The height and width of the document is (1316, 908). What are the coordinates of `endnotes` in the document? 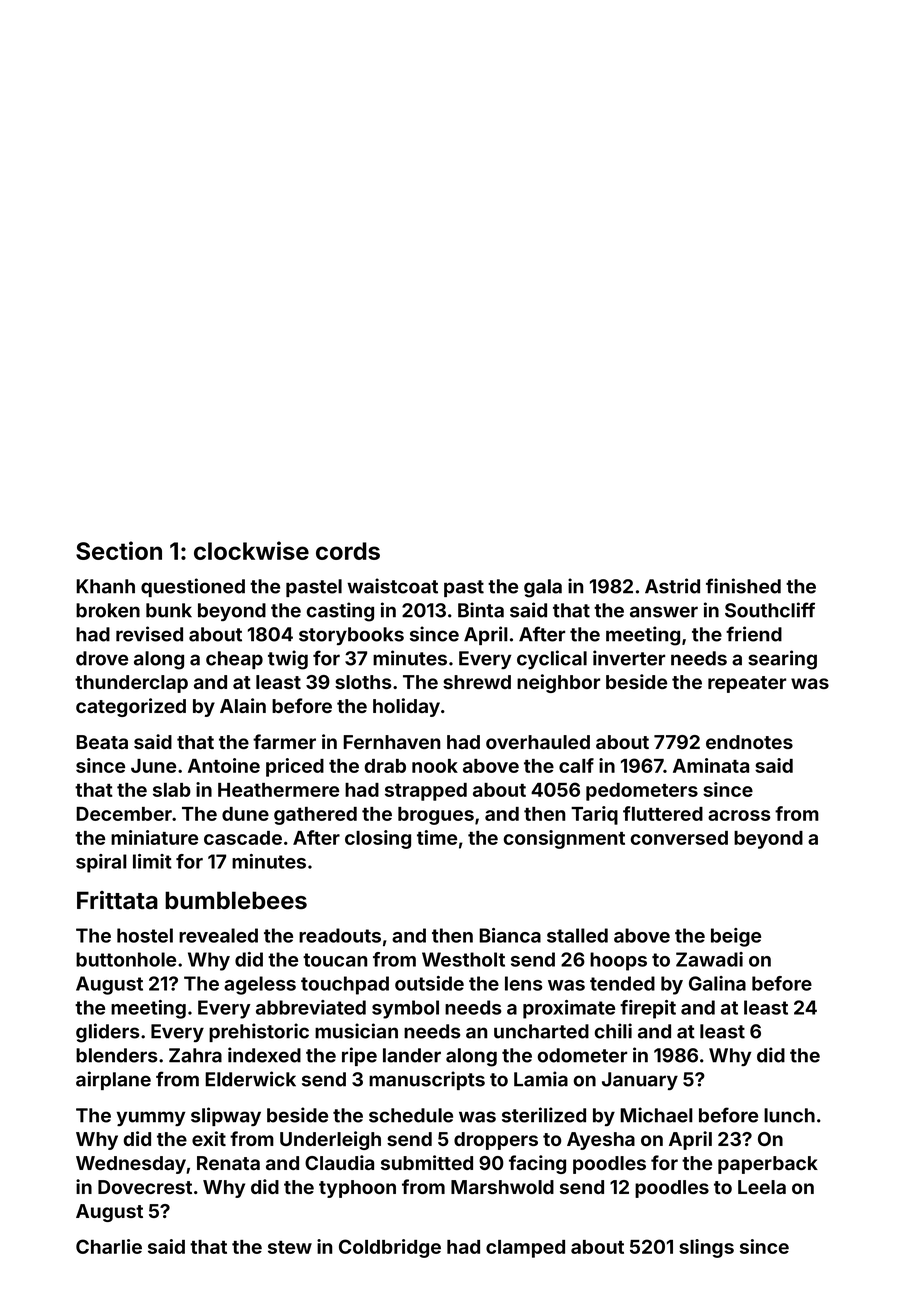 It's located at (749, 742).
